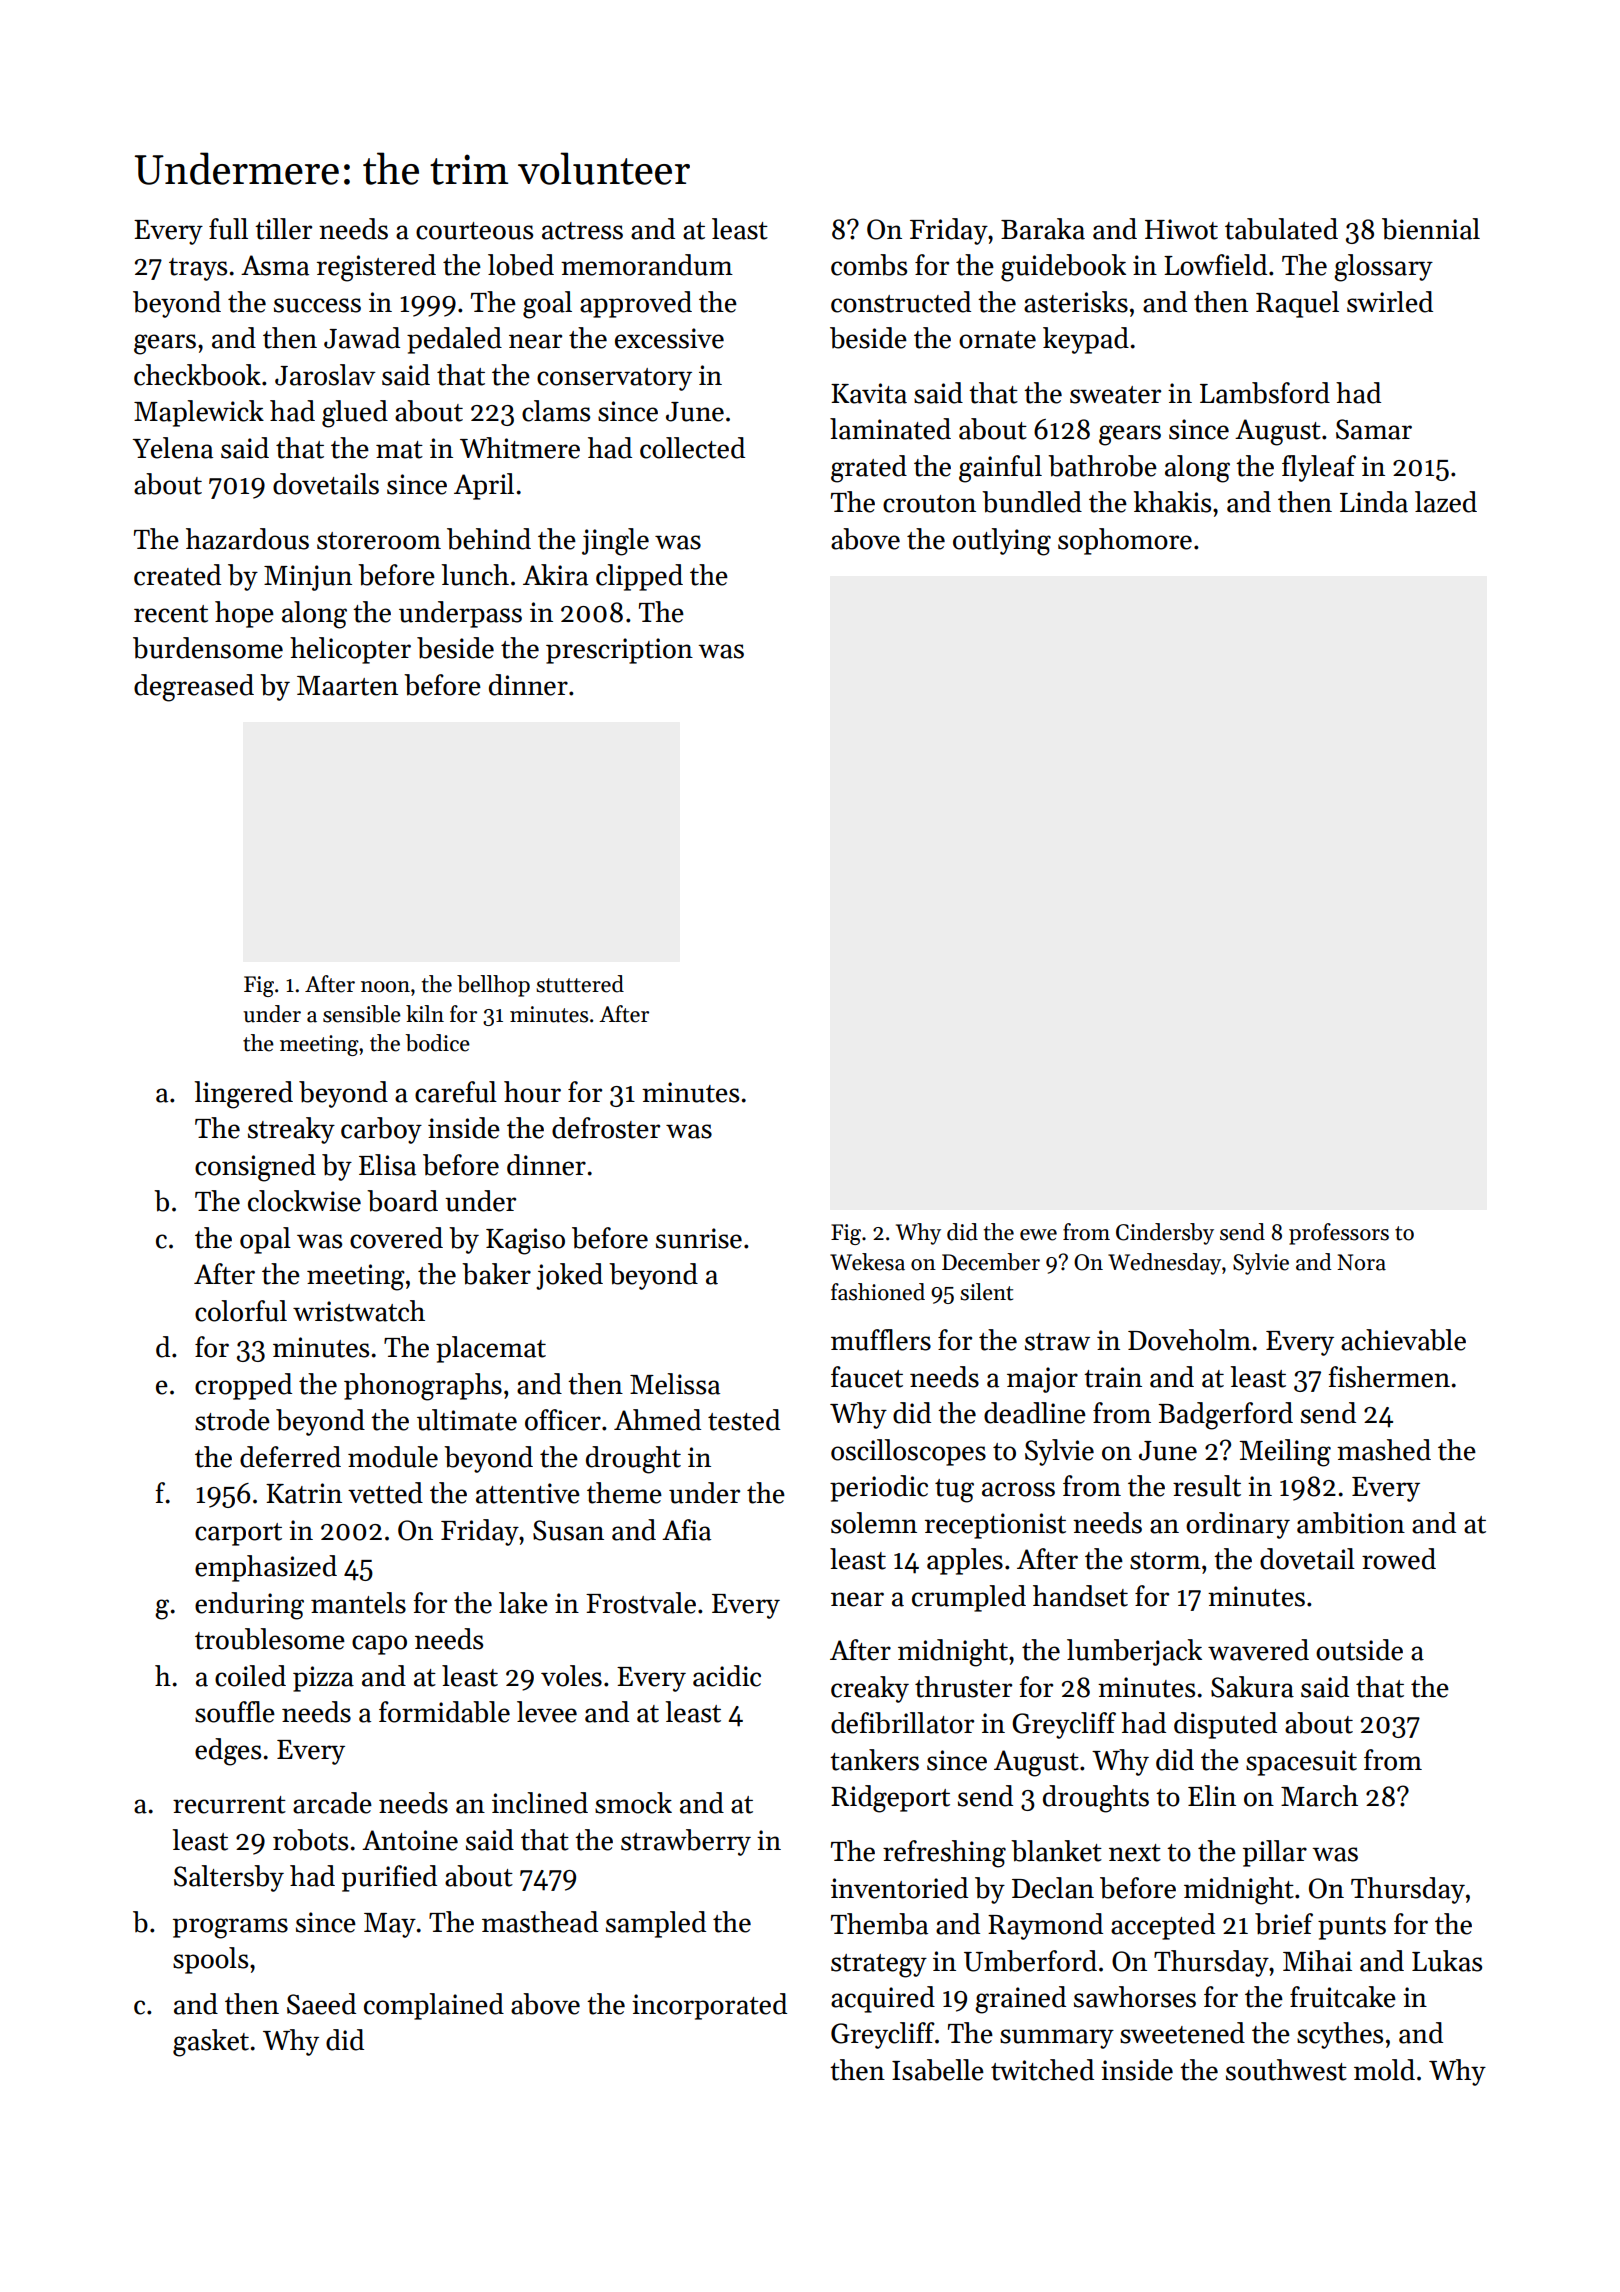 The height and width of the image is (2292, 1620). I want to click on Cindersby, so click(1165, 1234).
